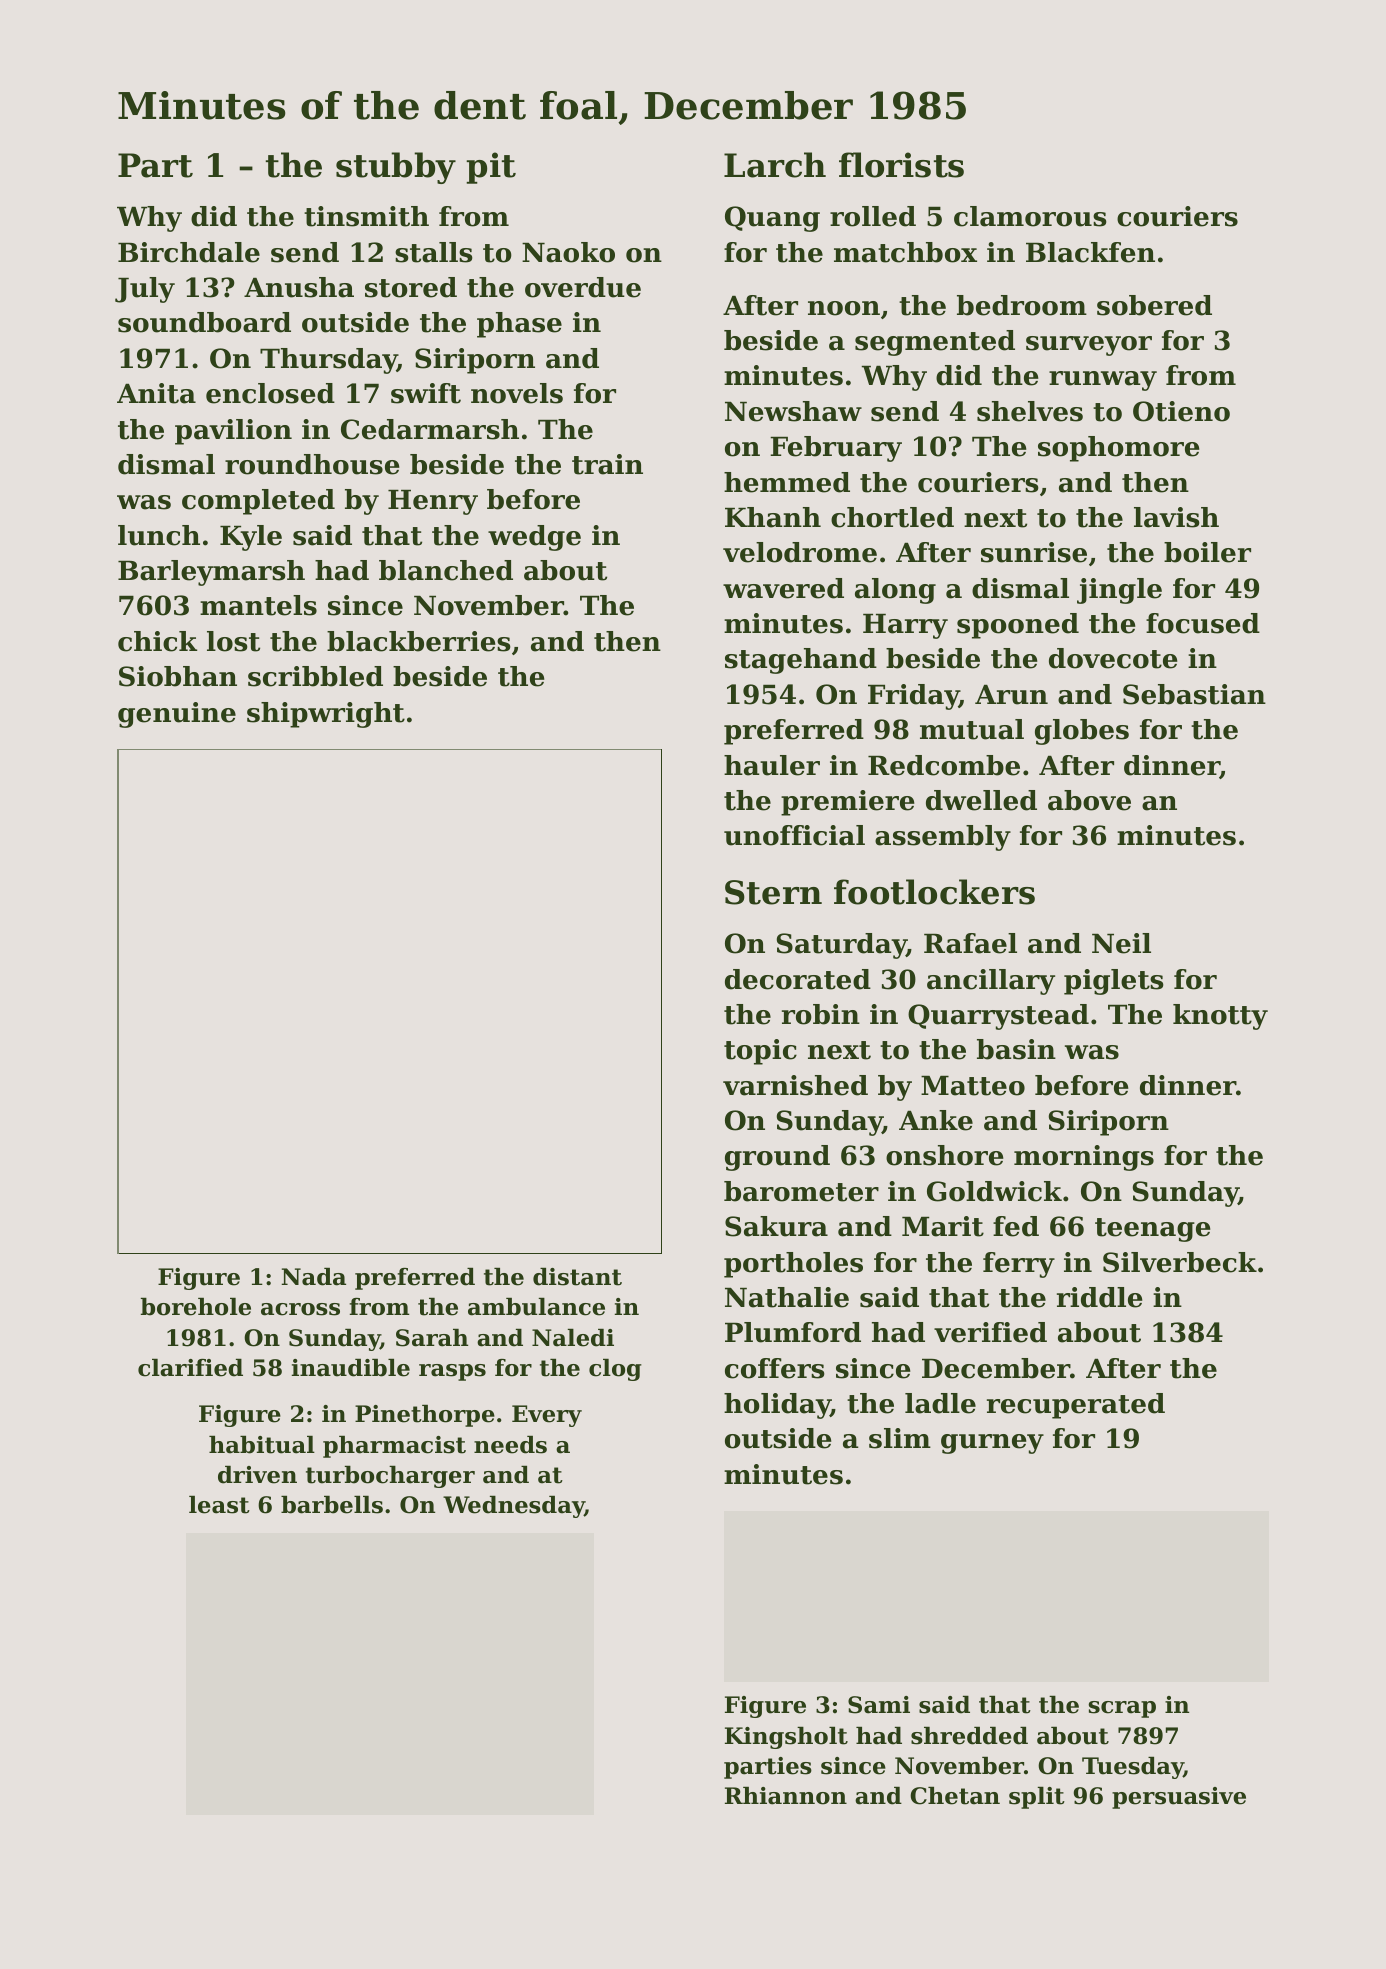 This screenshot has height=1969, width=1386. I want to click on least, so click(219, 1505).
